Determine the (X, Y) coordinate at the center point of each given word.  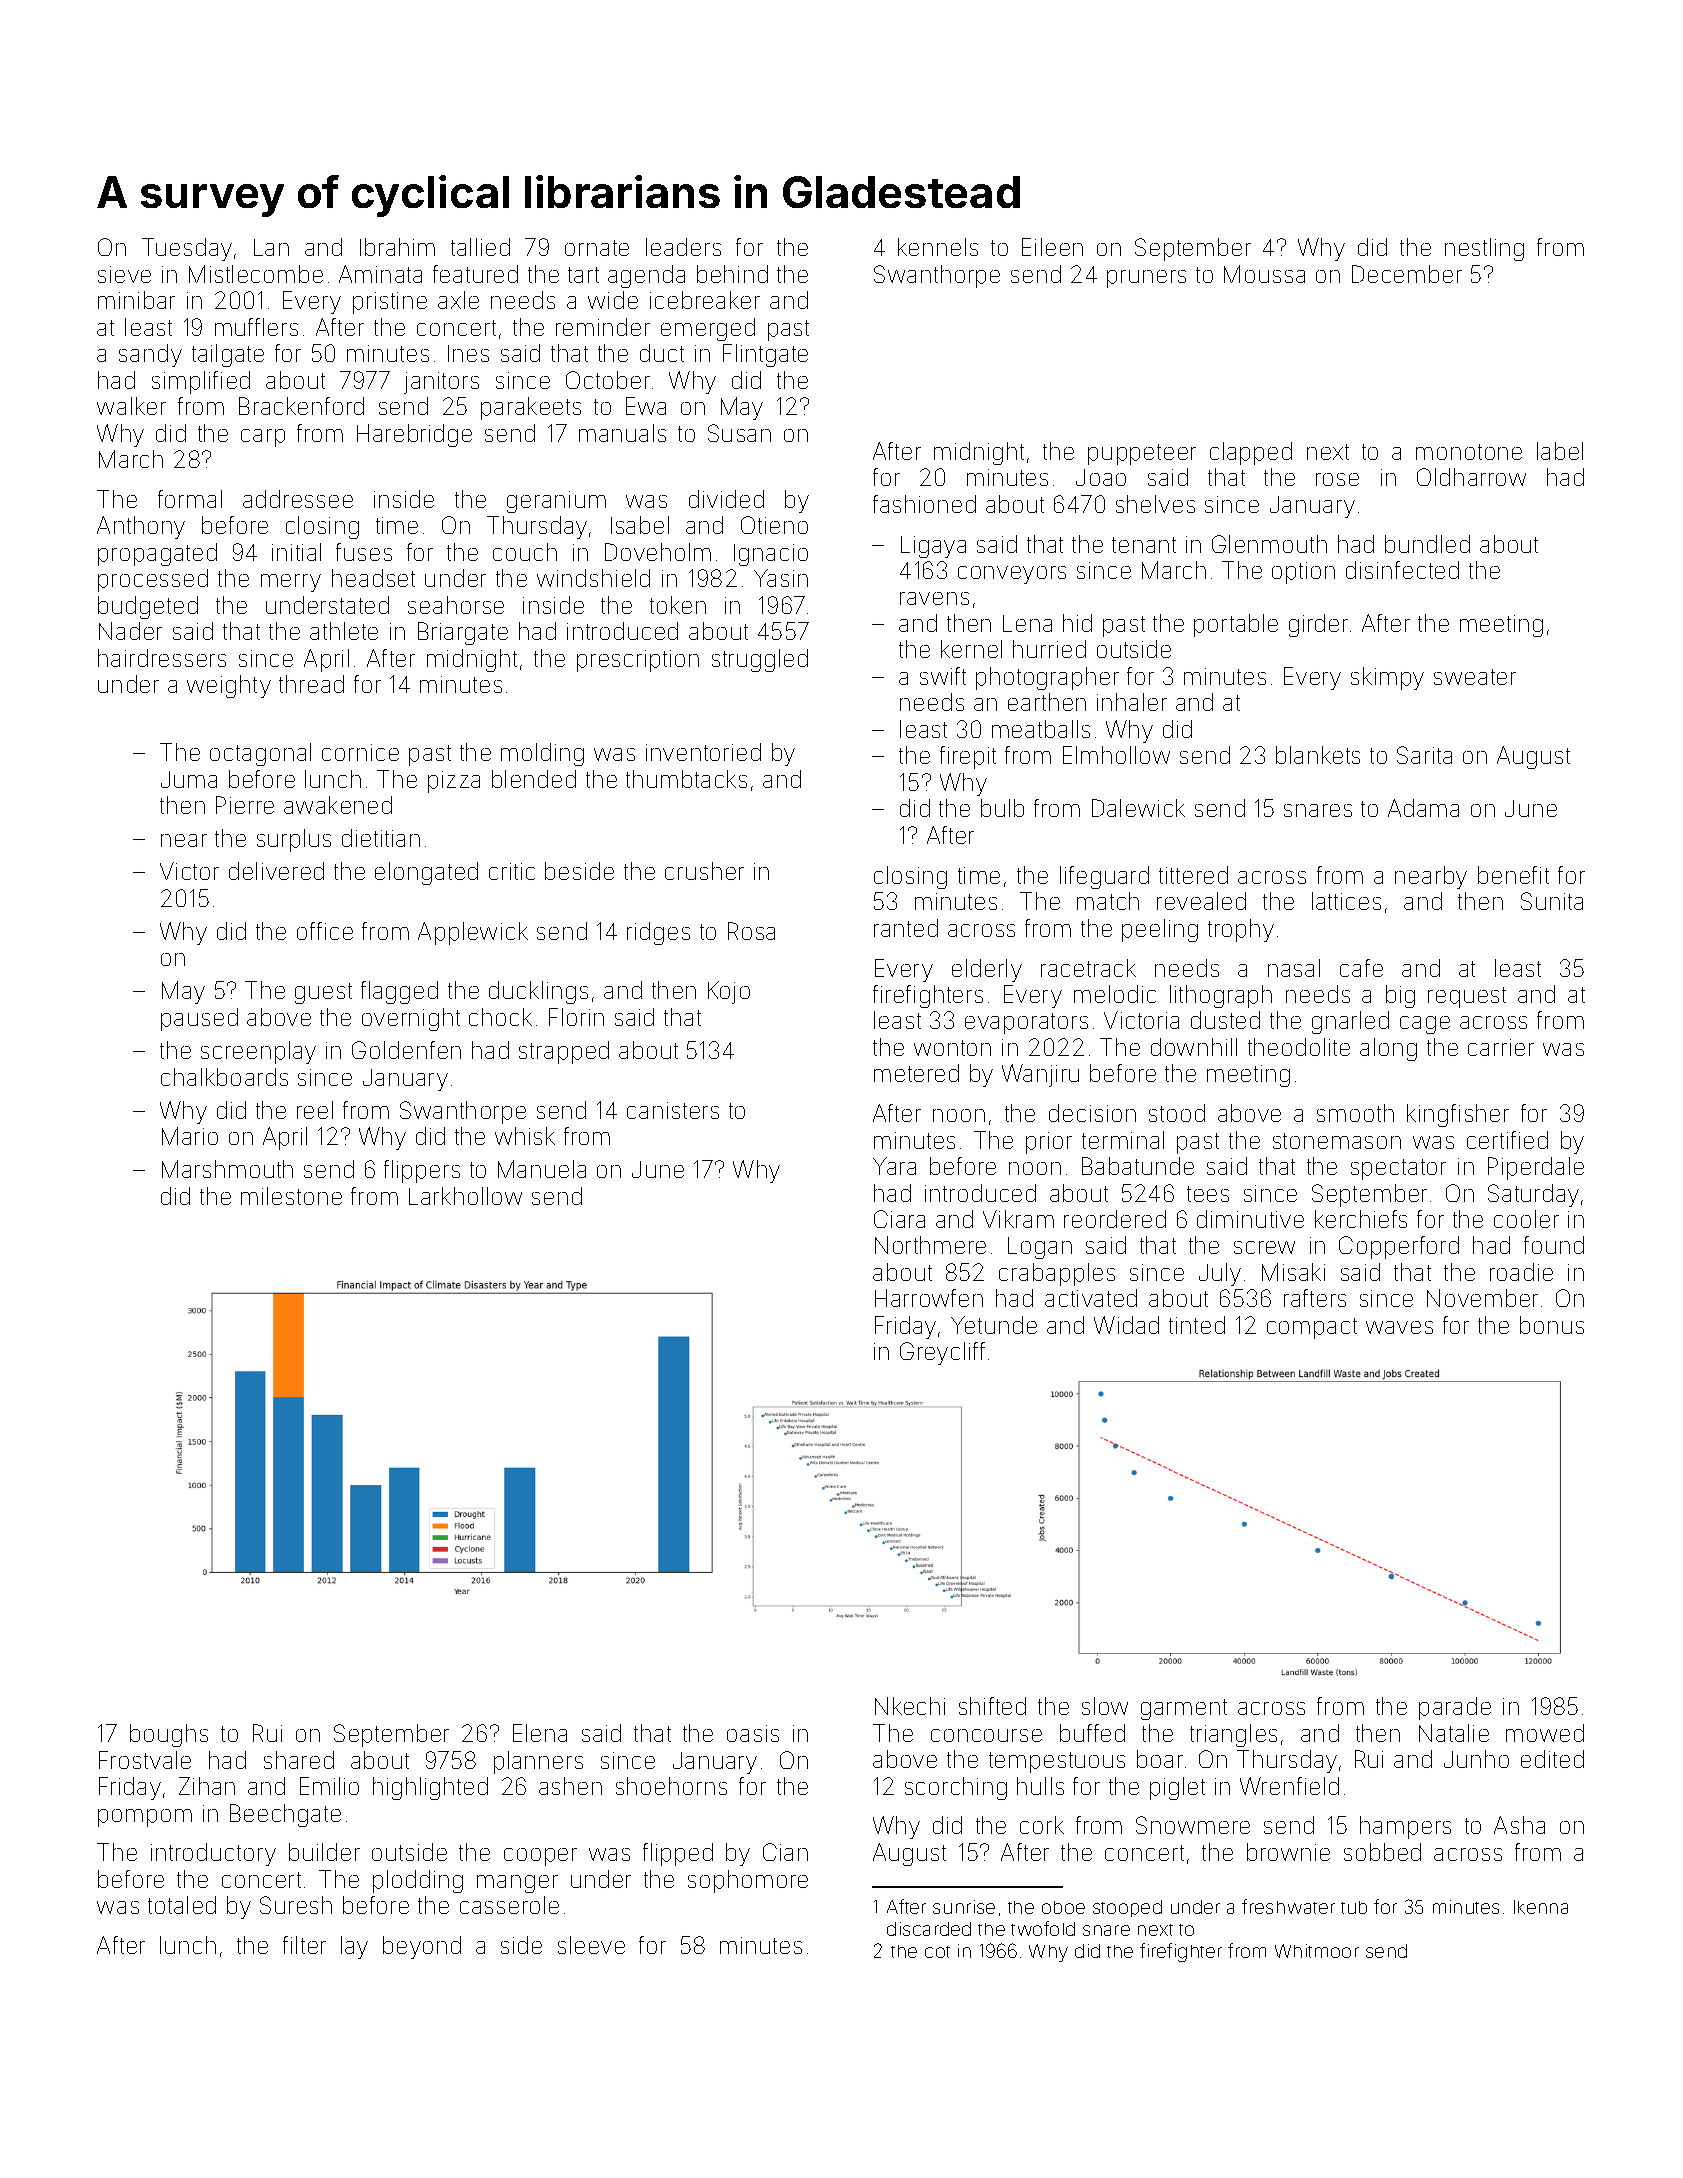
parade (1455, 1708)
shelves (1155, 504)
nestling (1484, 249)
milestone (291, 1196)
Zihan (207, 1786)
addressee (298, 499)
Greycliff (942, 1353)
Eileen (1052, 247)
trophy (1241, 930)
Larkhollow (465, 1196)
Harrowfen (929, 1298)
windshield (593, 578)
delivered (276, 871)
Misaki (1293, 1272)
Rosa (751, 931)
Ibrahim (397, 247)
